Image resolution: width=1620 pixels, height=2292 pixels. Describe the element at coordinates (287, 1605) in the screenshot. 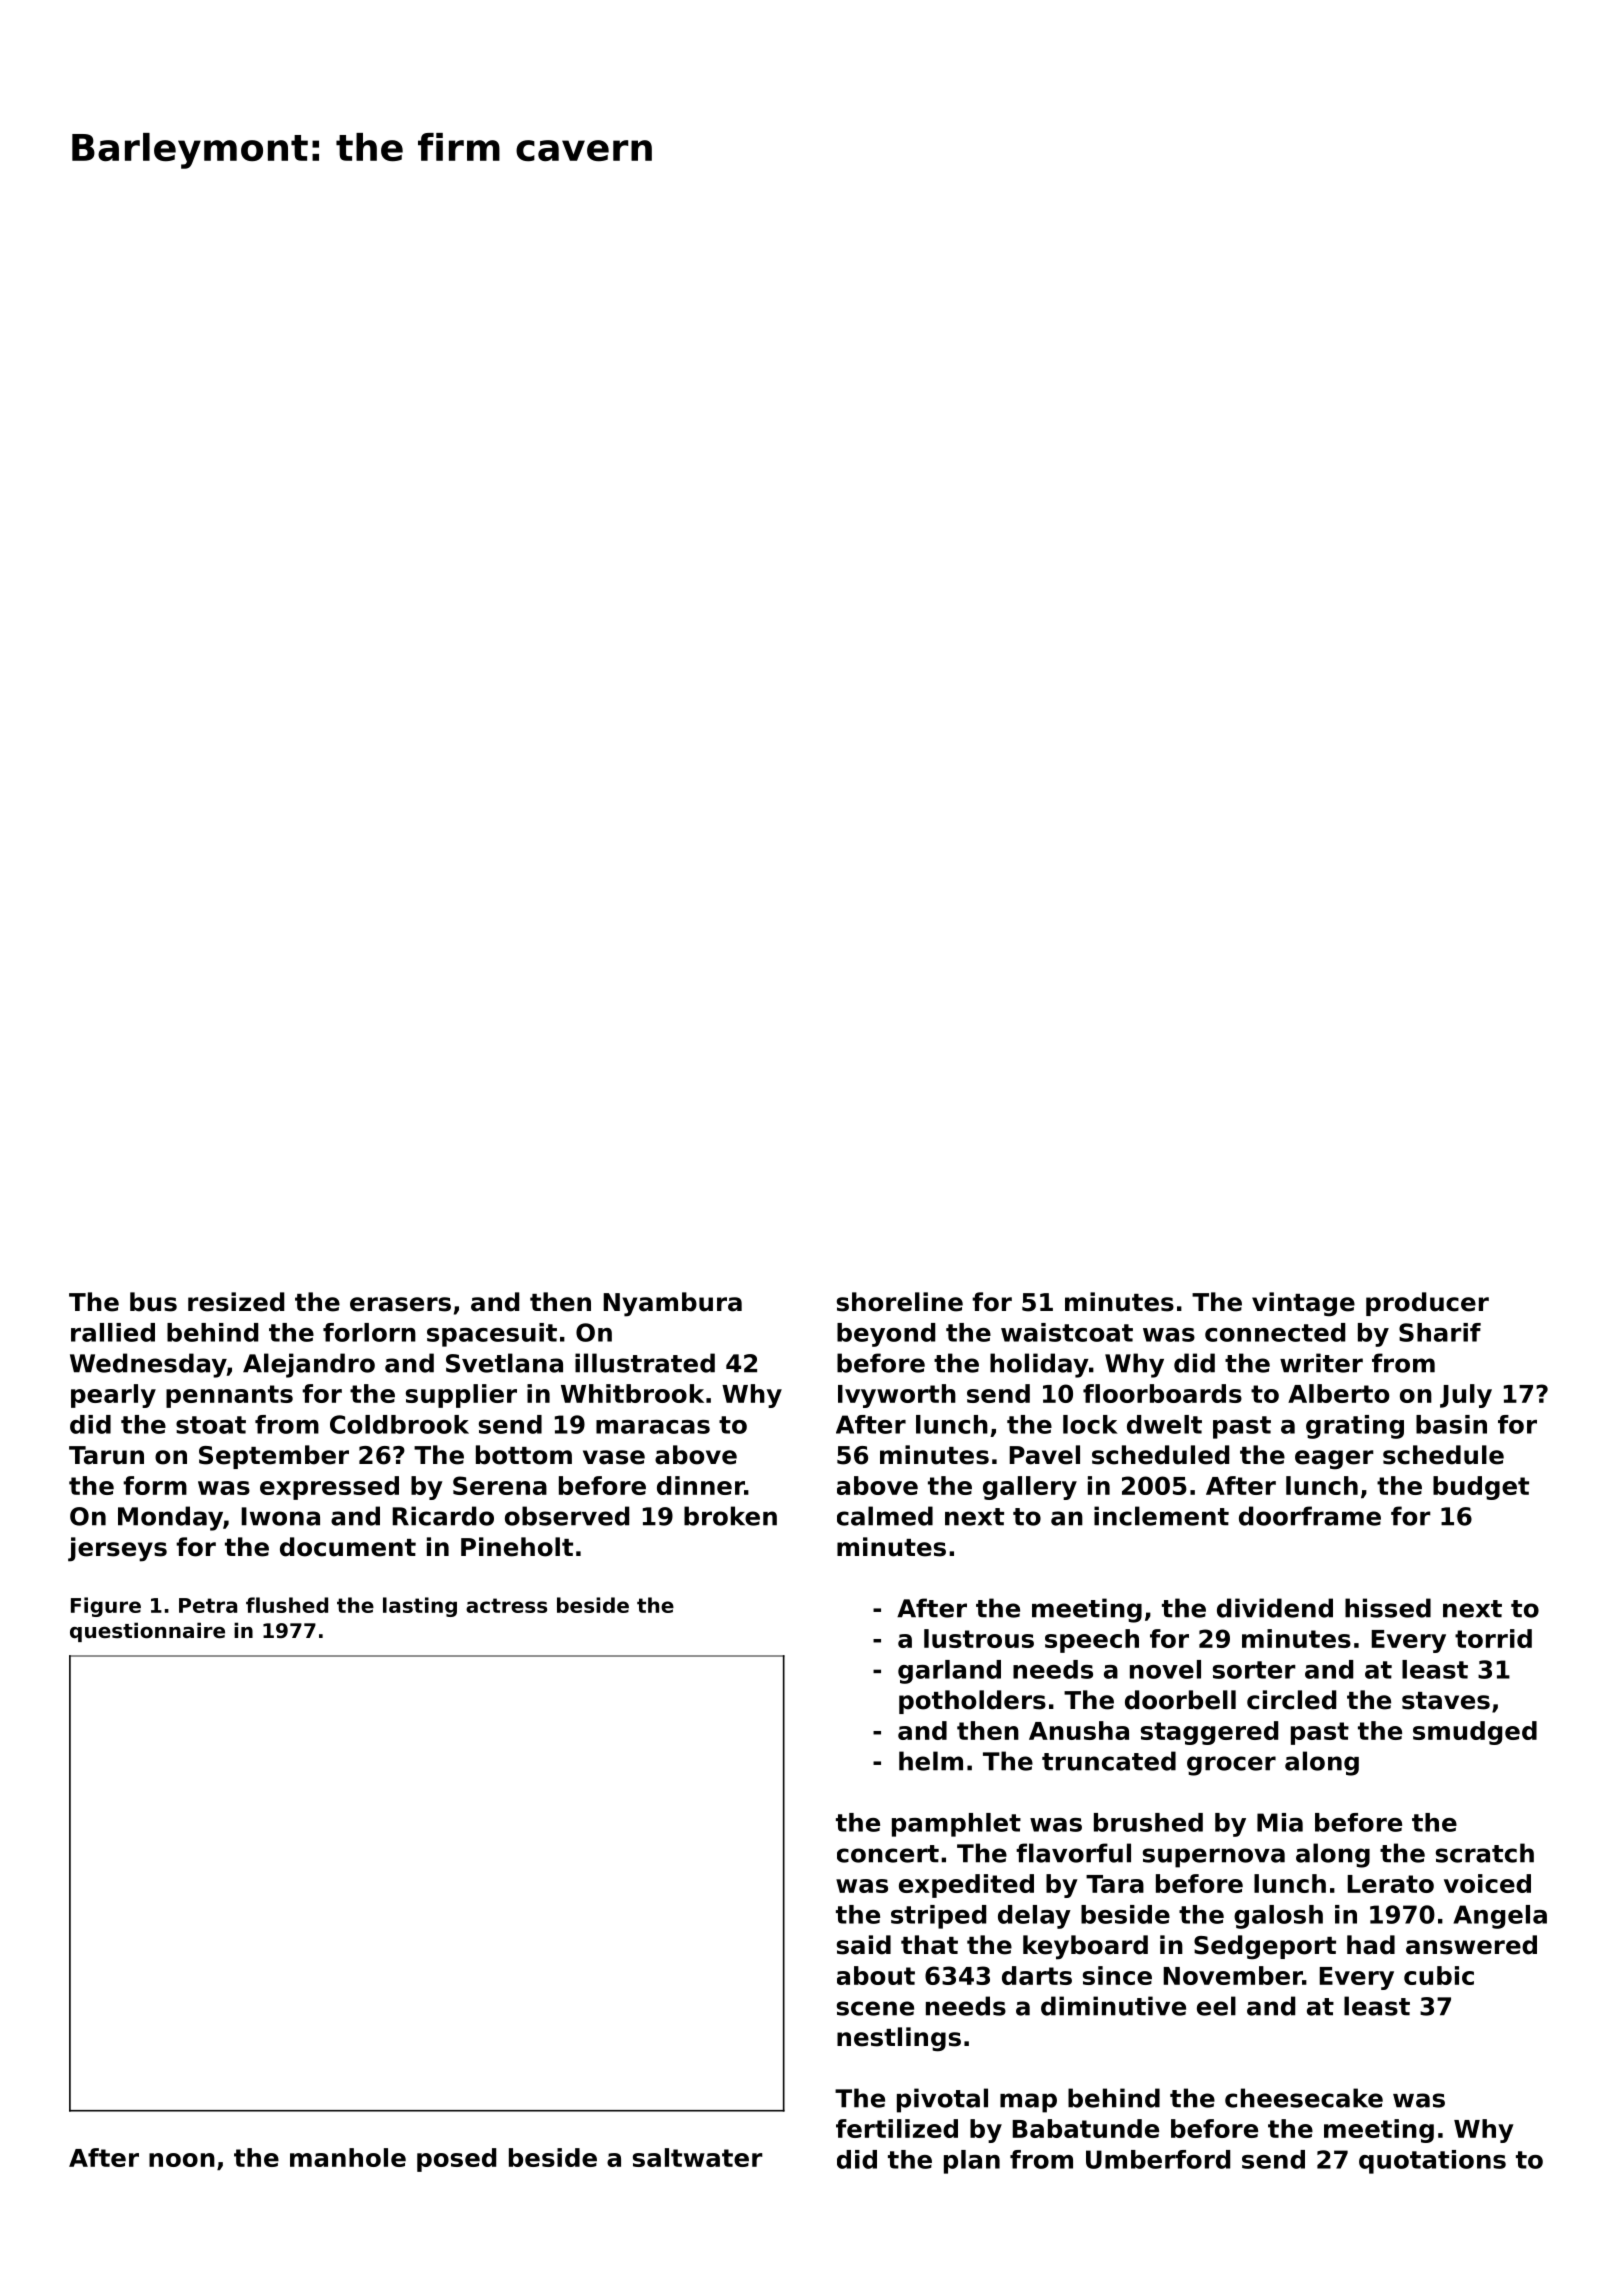

I see `flushed` at that location.
